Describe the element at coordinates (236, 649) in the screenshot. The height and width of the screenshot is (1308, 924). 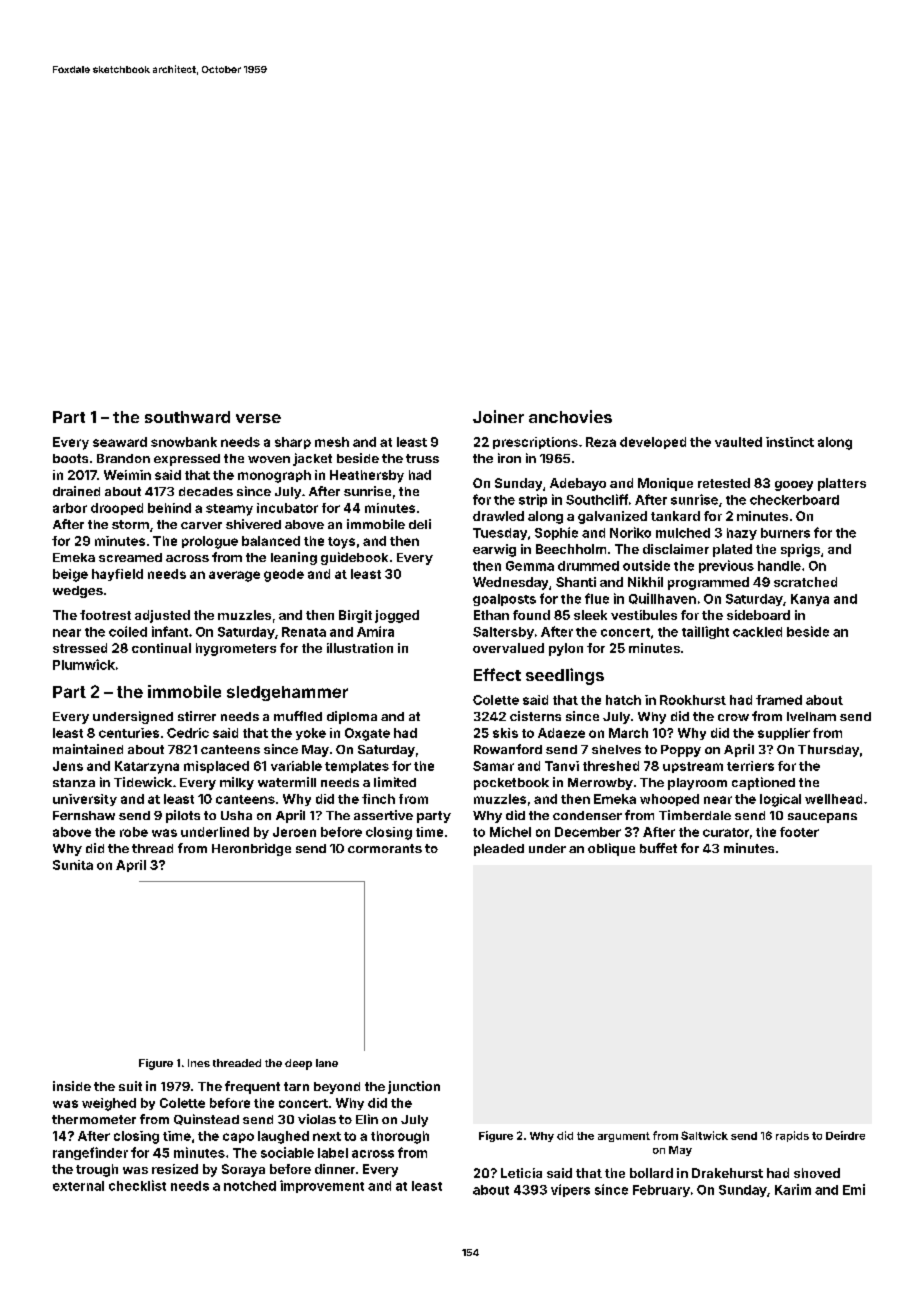
I see `hygrometers` at that location.
